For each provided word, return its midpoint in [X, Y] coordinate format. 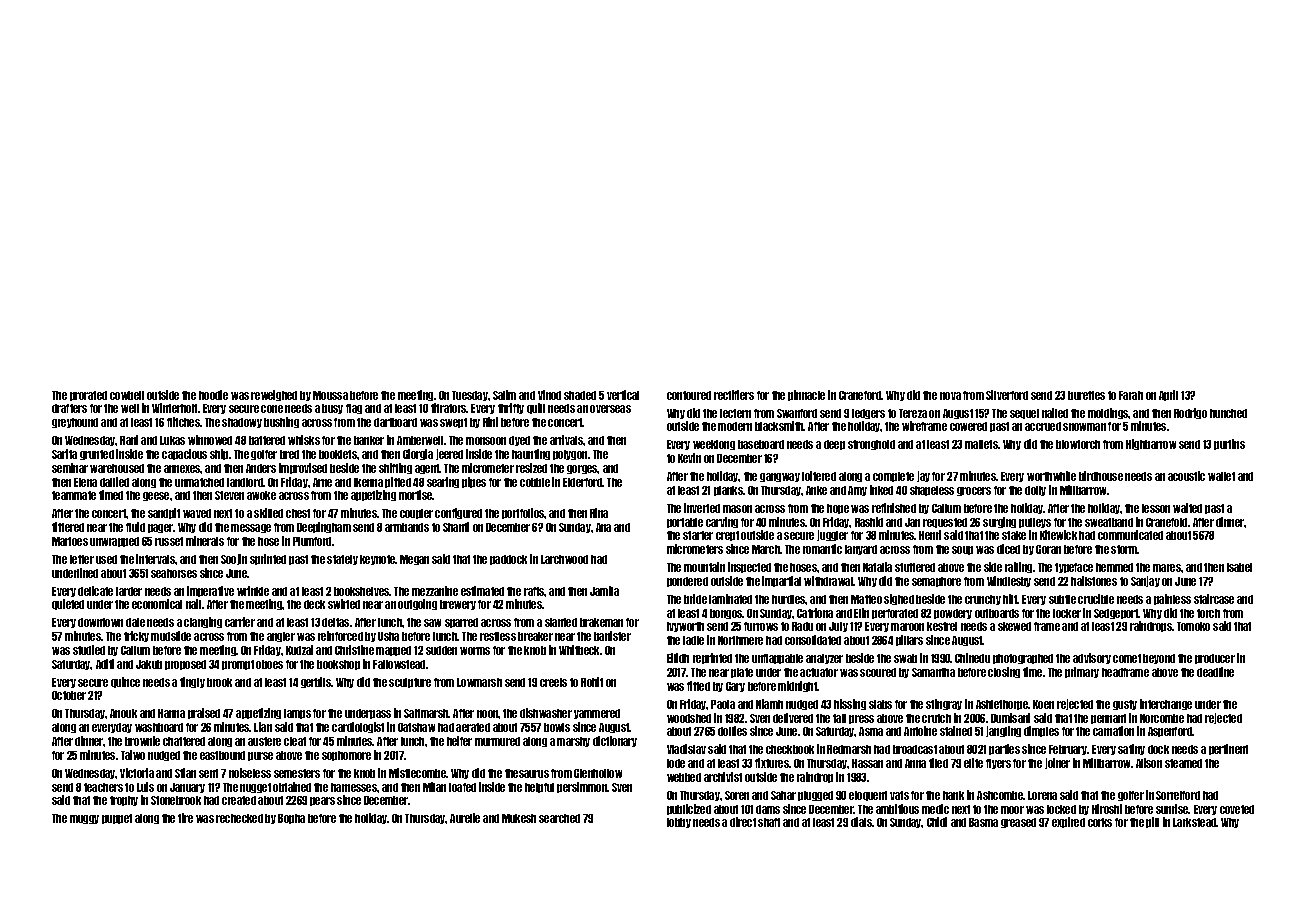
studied [89, 650]
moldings [1108, 413]
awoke [261, 495]
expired [1068, 822]
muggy [84, 819]
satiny [1131, 749]
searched [559, 818]
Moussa [330, 395]
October [69, 695]
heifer [459, 741]
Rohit [592, 682]
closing [1004, 672]
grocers [974, 491]
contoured [689, 395]
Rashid [869, 522]
